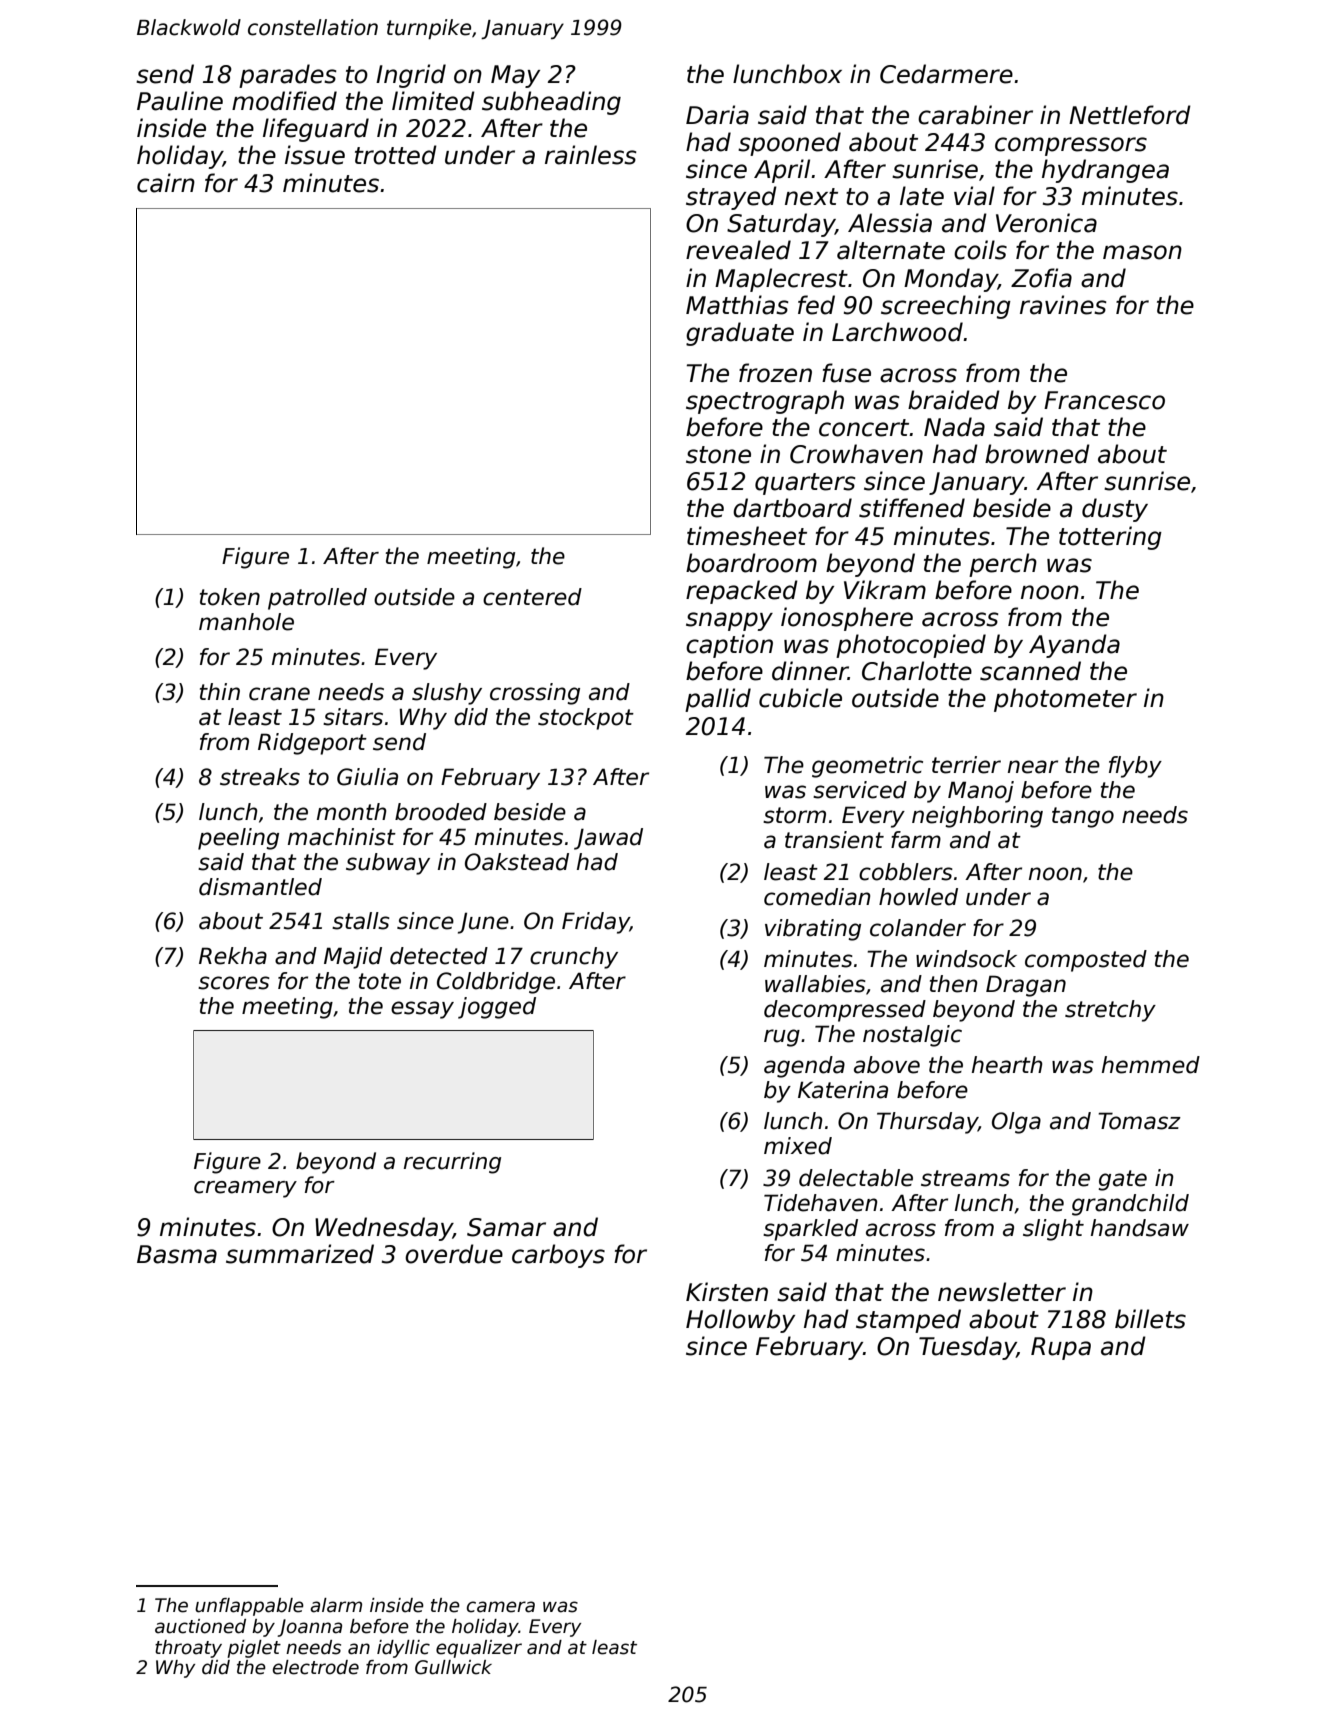 The width and height of the screenshot is (1337, 1730). I want to click on alarm, so click(336, 1605).
